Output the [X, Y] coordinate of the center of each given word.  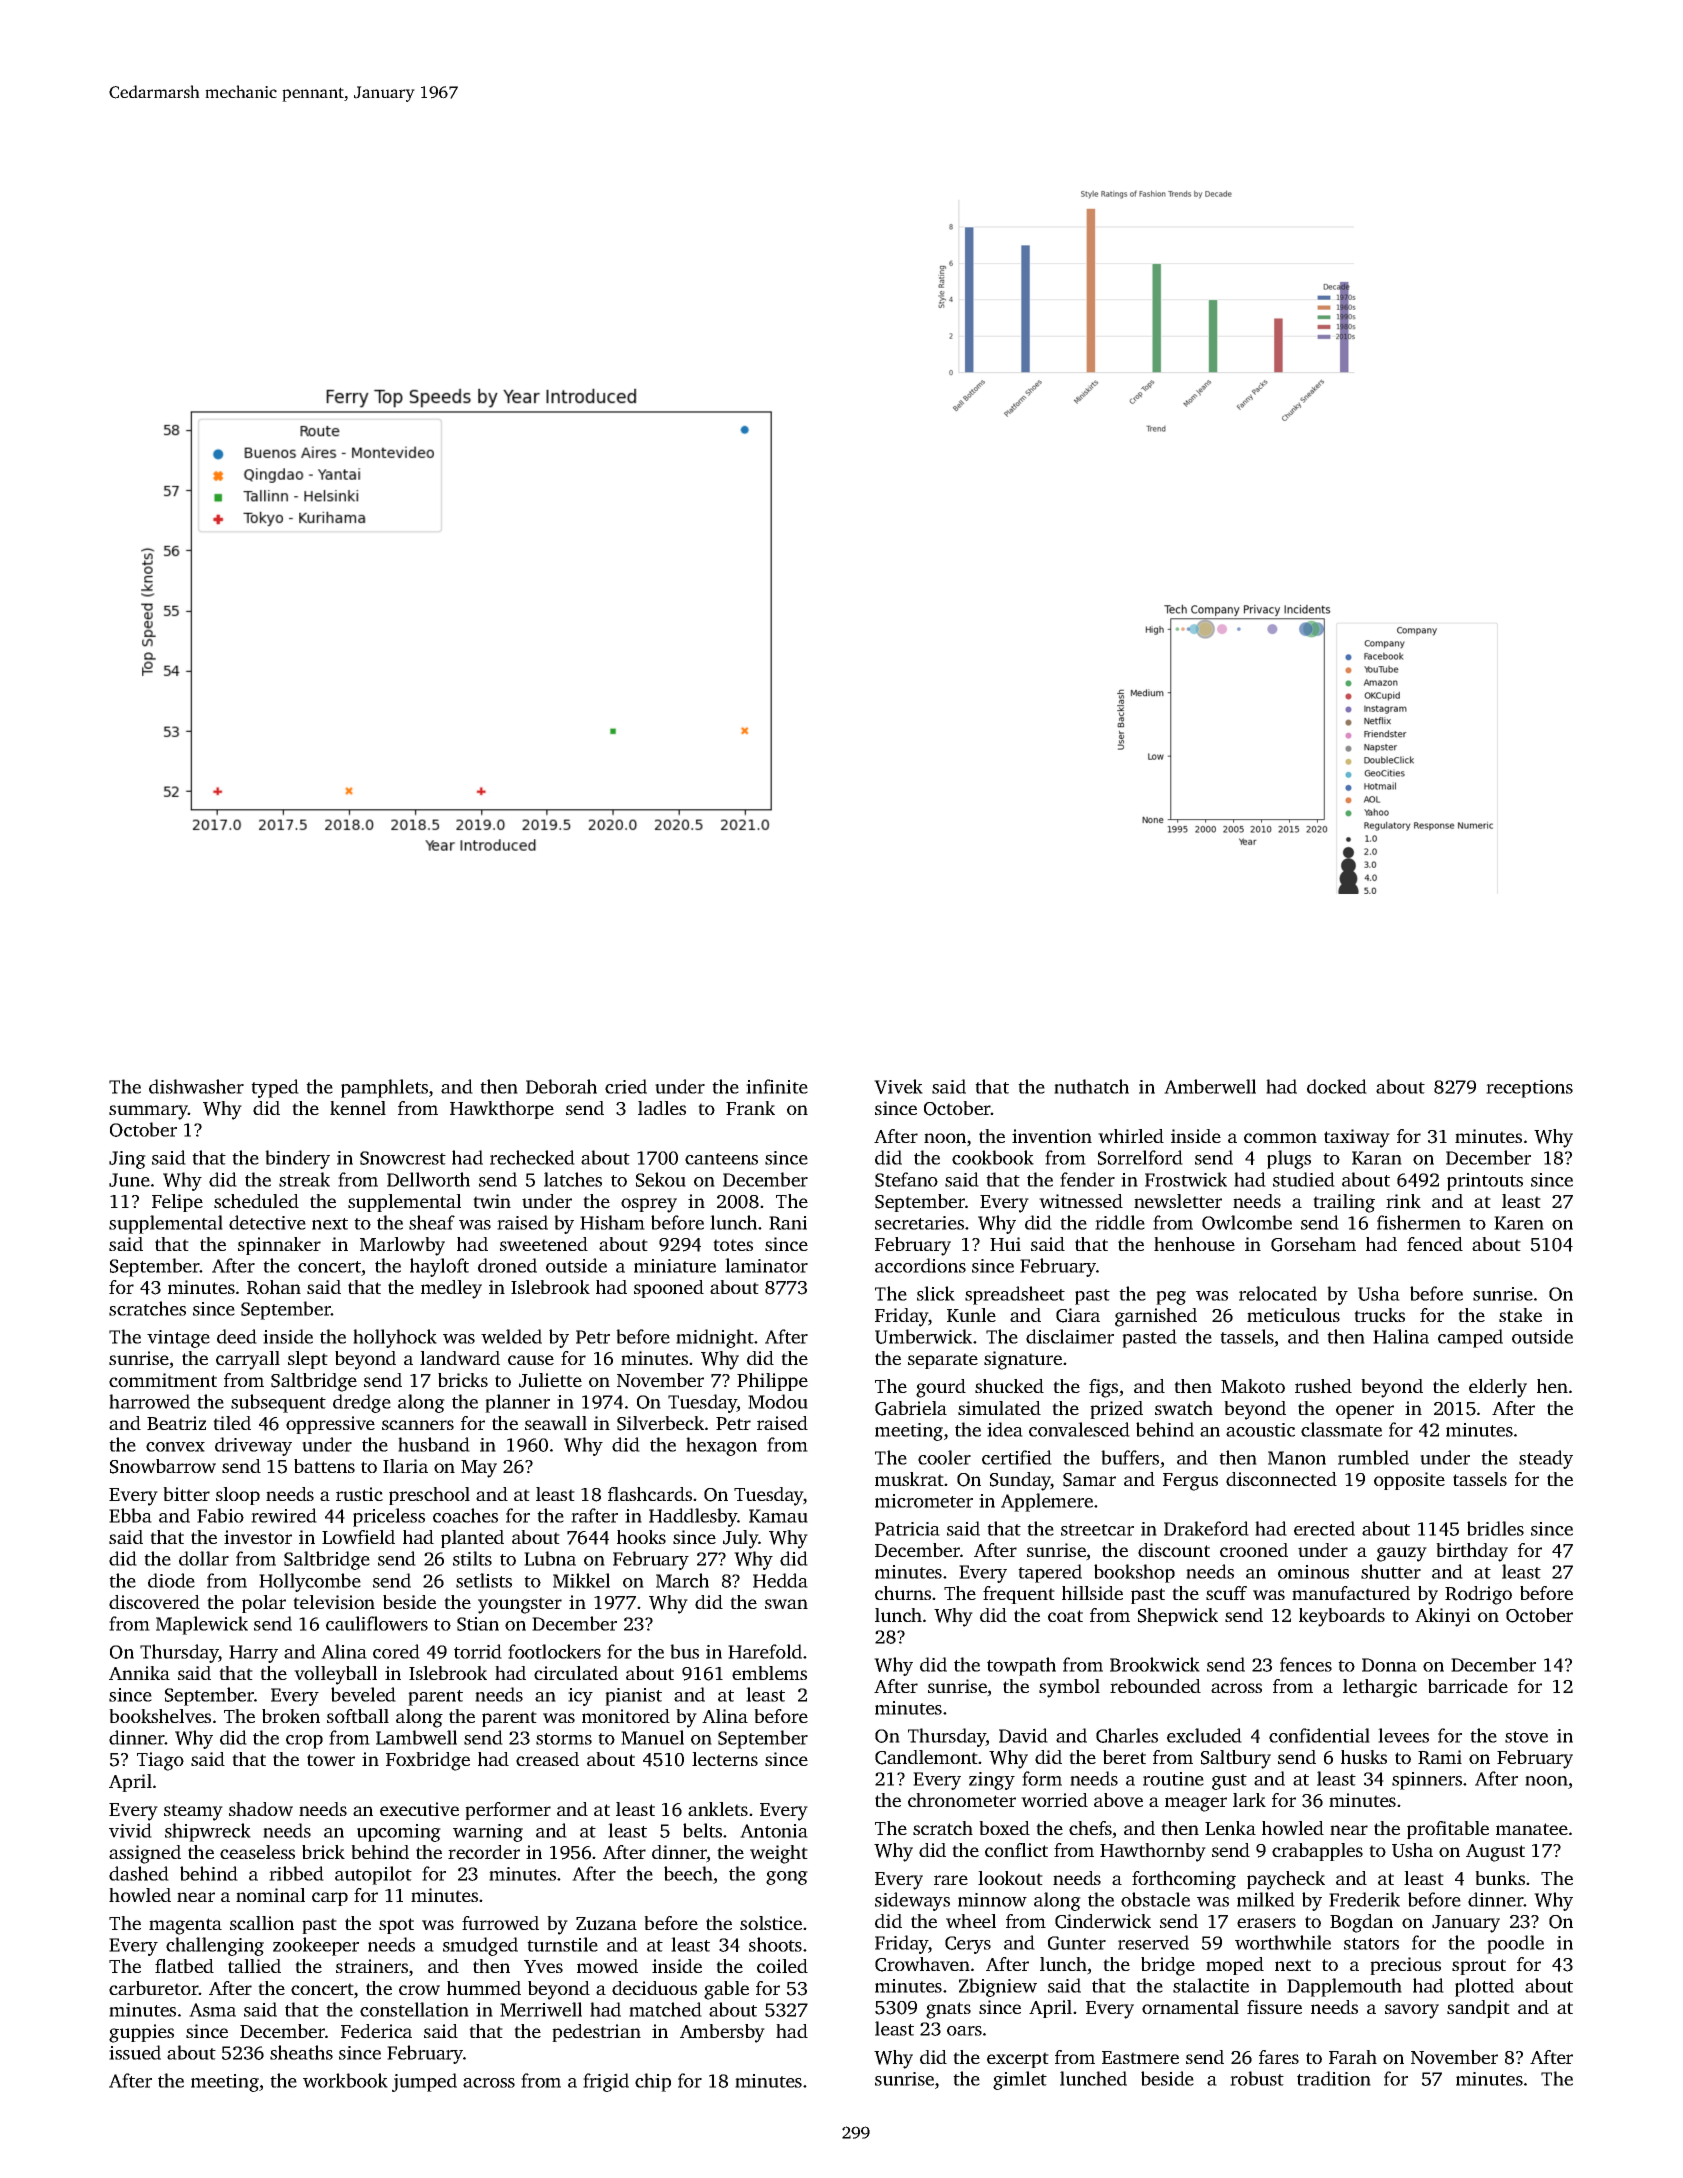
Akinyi [1442, 1617]
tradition [1334, 2078]
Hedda [780, 1580]
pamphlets [384, 1088]
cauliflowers [377, 1623]
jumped [424, 2082]
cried [626, 1086]
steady [1546, 1459]
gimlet [1020, 2080]
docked [1337, 1086]
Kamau [778, 1516]
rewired [284, 1515]
